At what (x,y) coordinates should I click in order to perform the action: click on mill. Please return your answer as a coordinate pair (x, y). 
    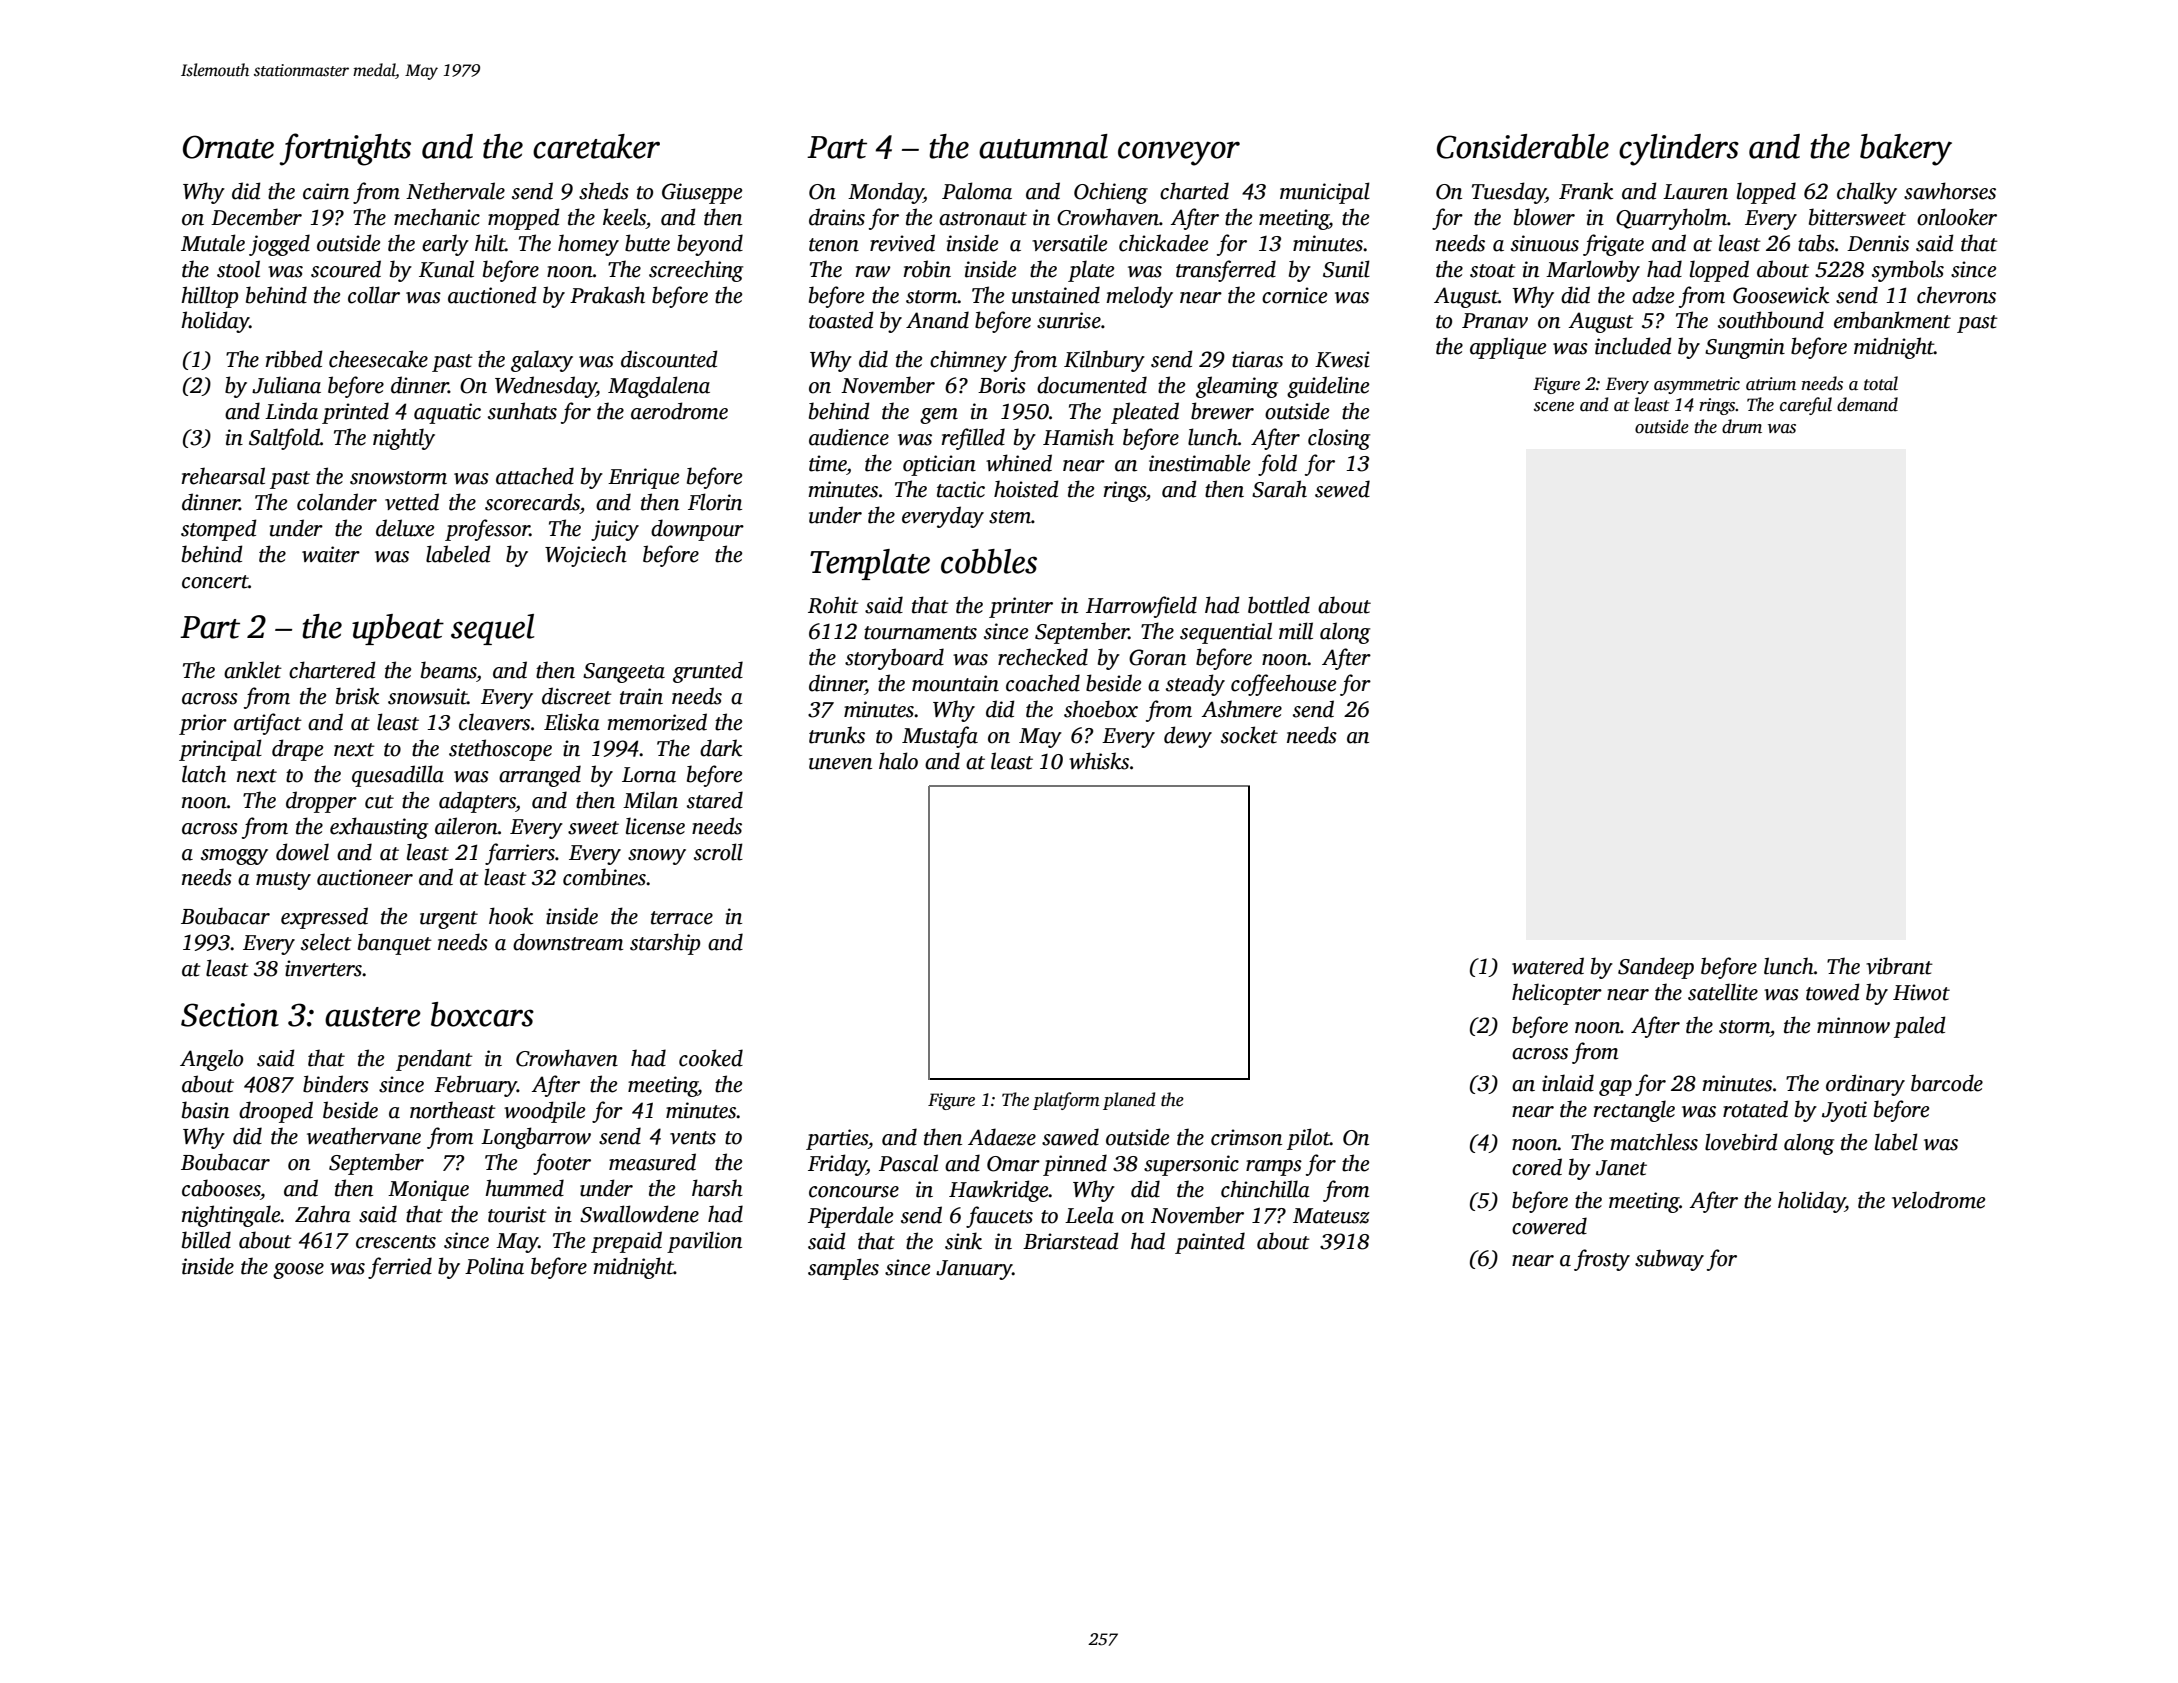
    Looking at the image, I should click on (1296, 631).
